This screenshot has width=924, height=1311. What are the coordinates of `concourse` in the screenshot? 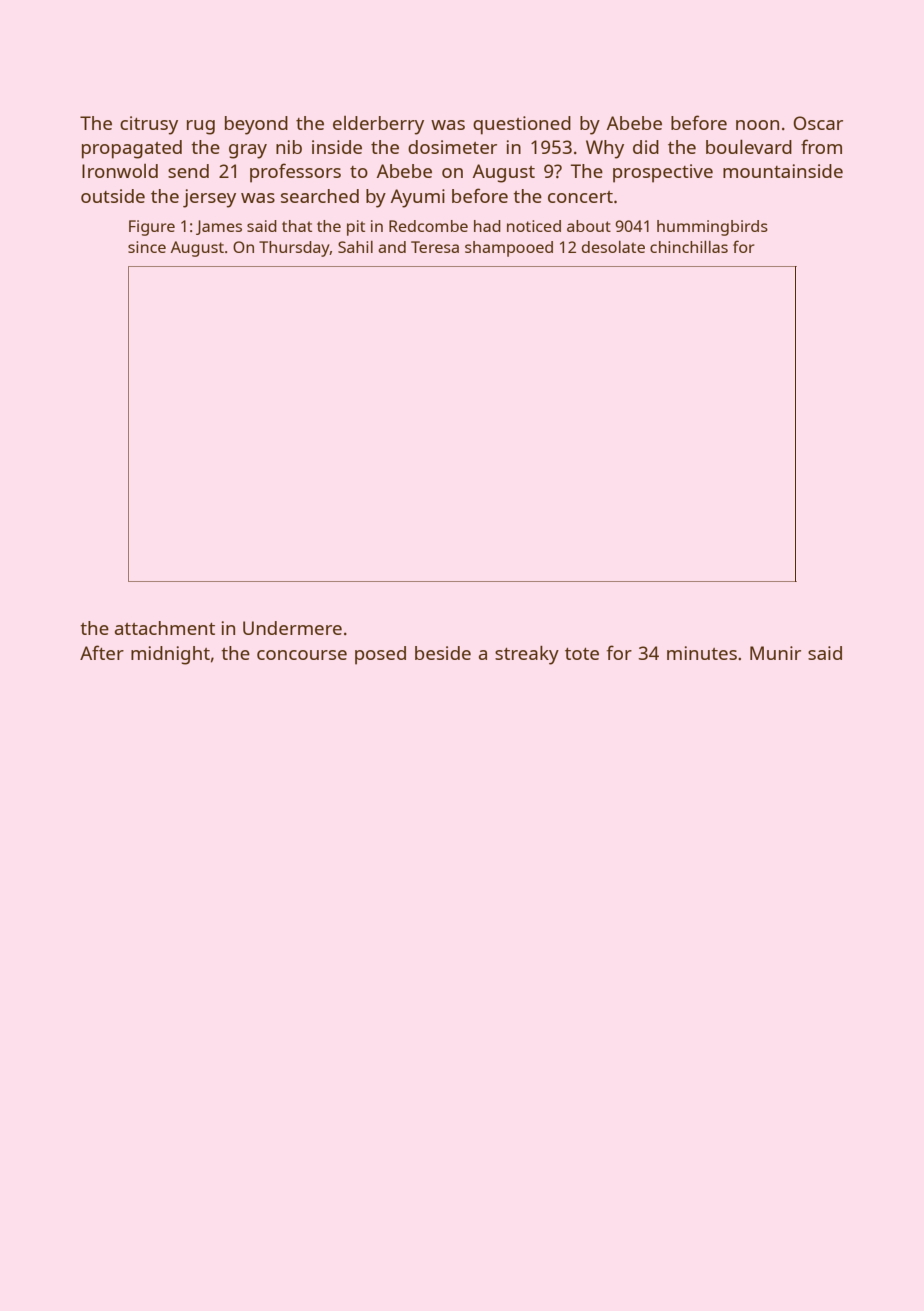 It's located at (302, 655).
